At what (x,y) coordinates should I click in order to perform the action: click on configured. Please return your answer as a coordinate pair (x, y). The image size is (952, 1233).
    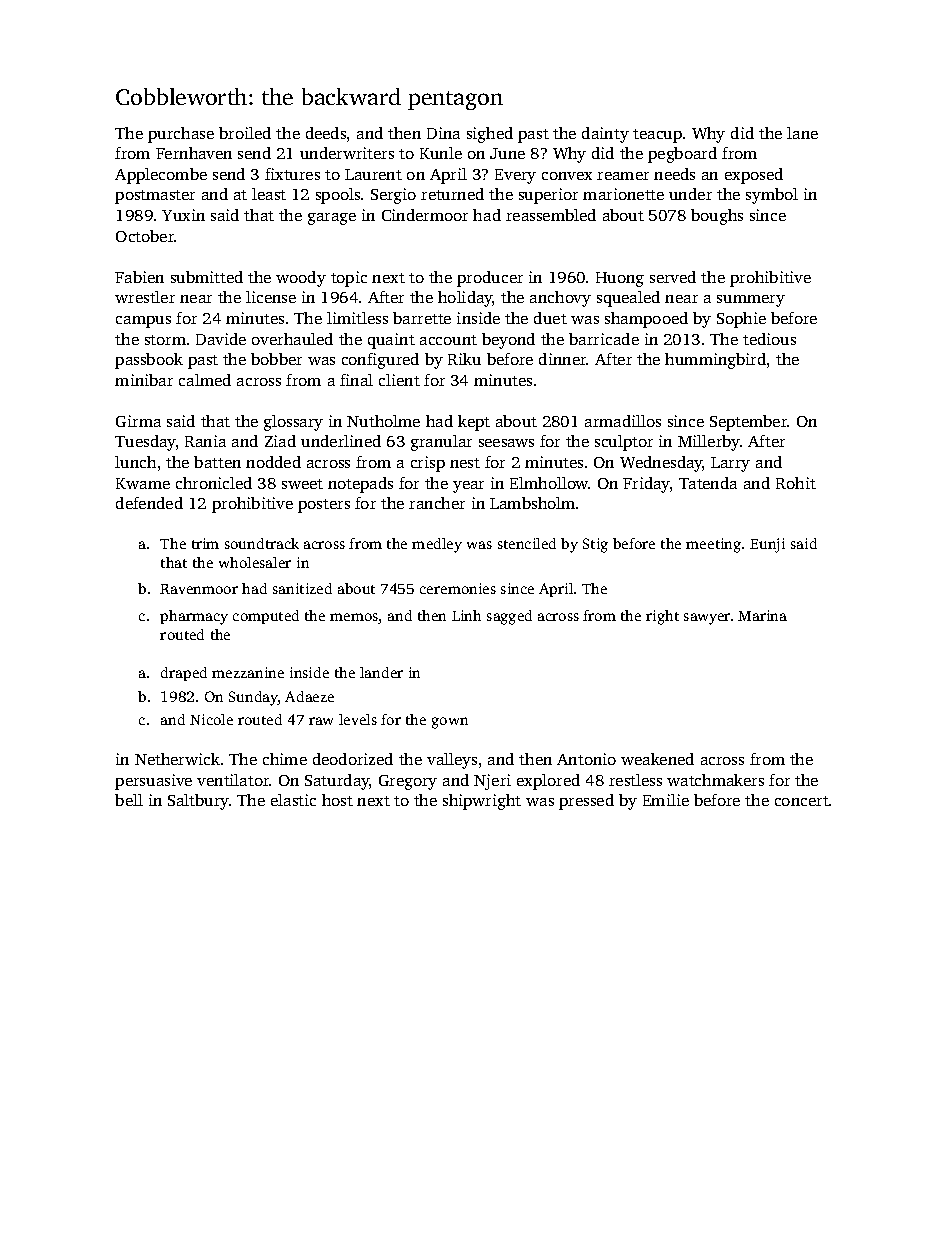
    Looking at the image, I should click on (380, 361).
